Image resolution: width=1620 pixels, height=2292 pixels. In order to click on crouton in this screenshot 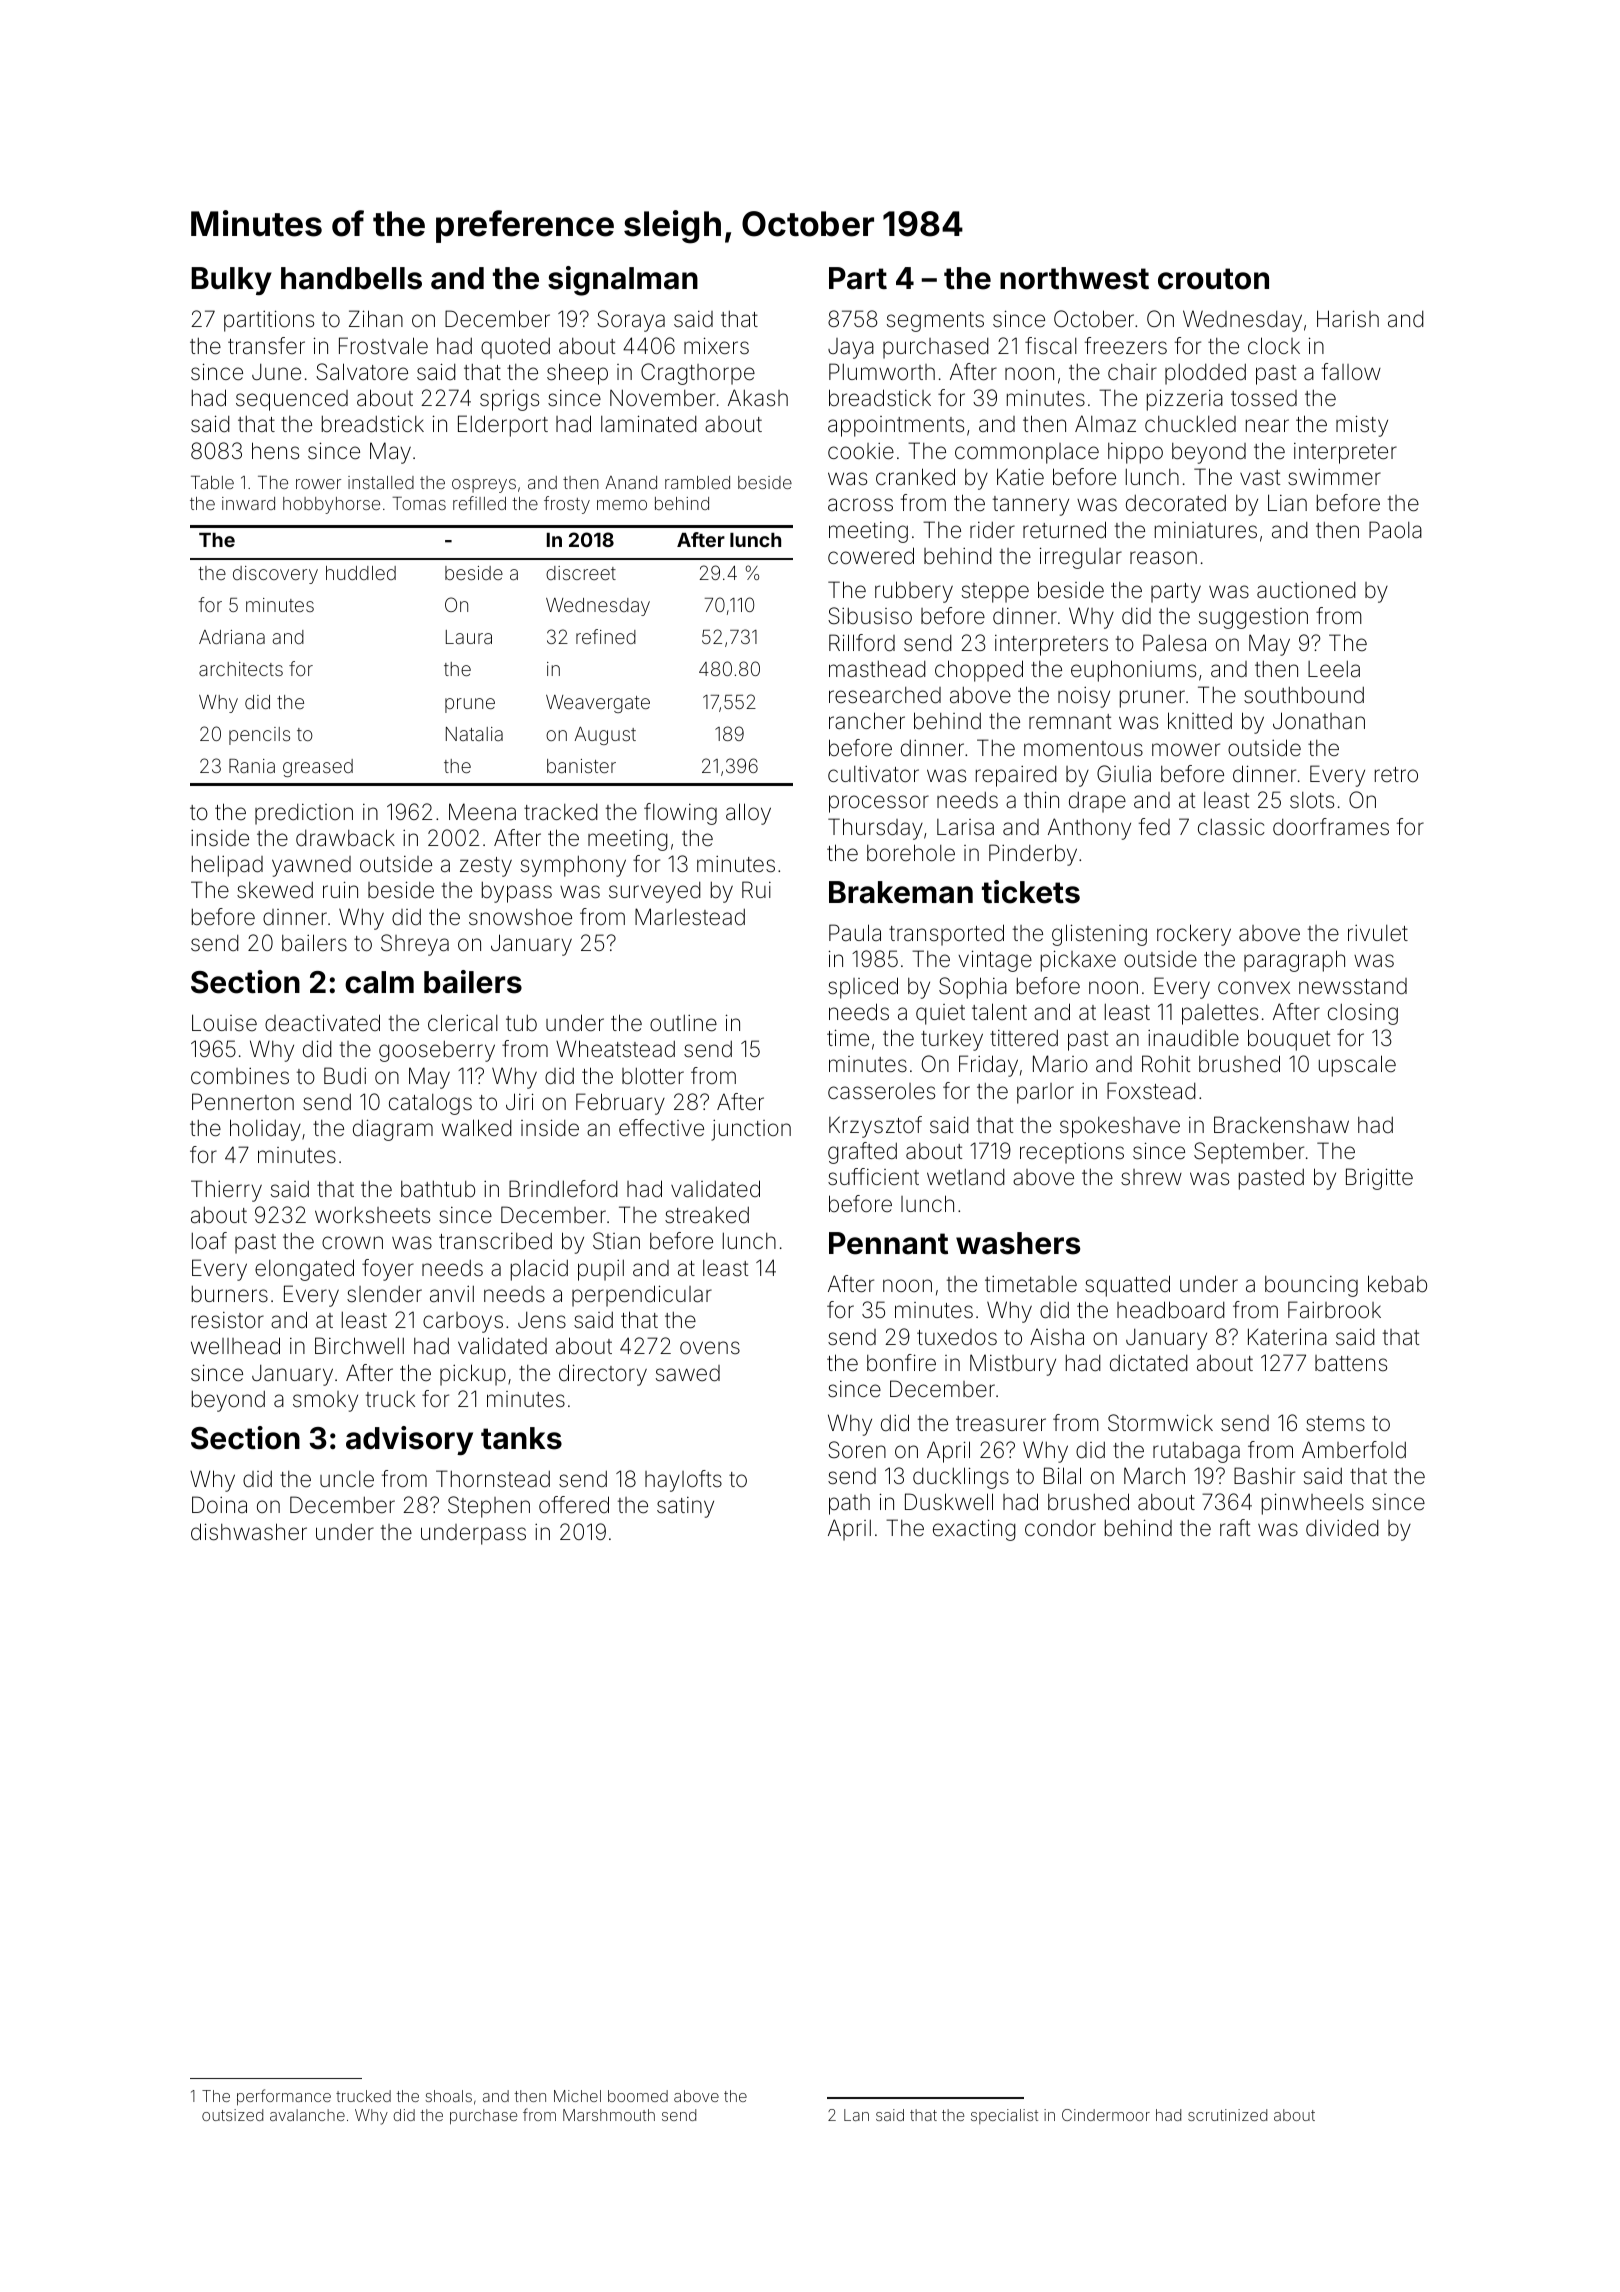, I will do `click(1213, 279)`.
